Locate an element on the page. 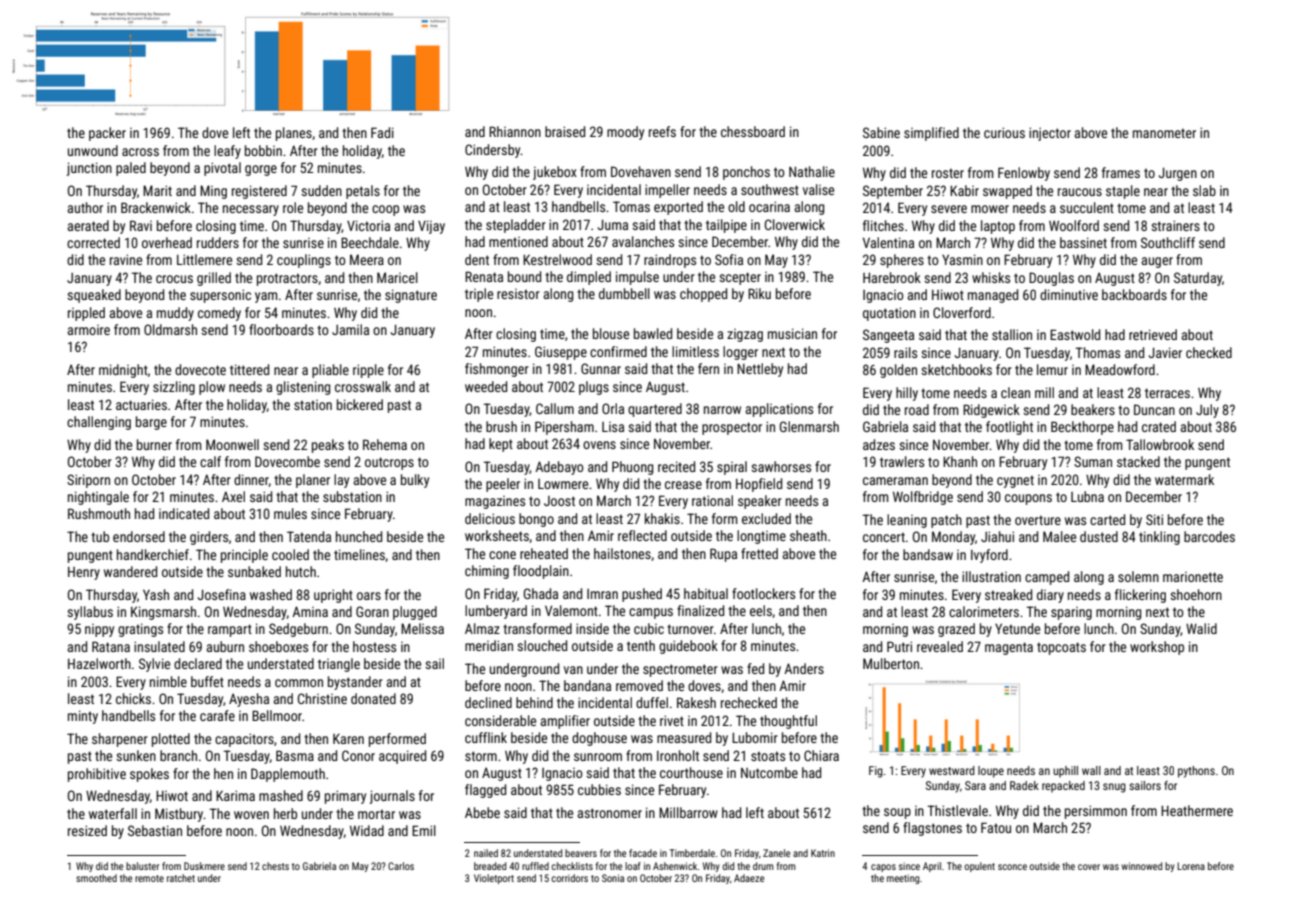 This page has width=1308, height=924. simplified is located at coordinates (931, 134).
